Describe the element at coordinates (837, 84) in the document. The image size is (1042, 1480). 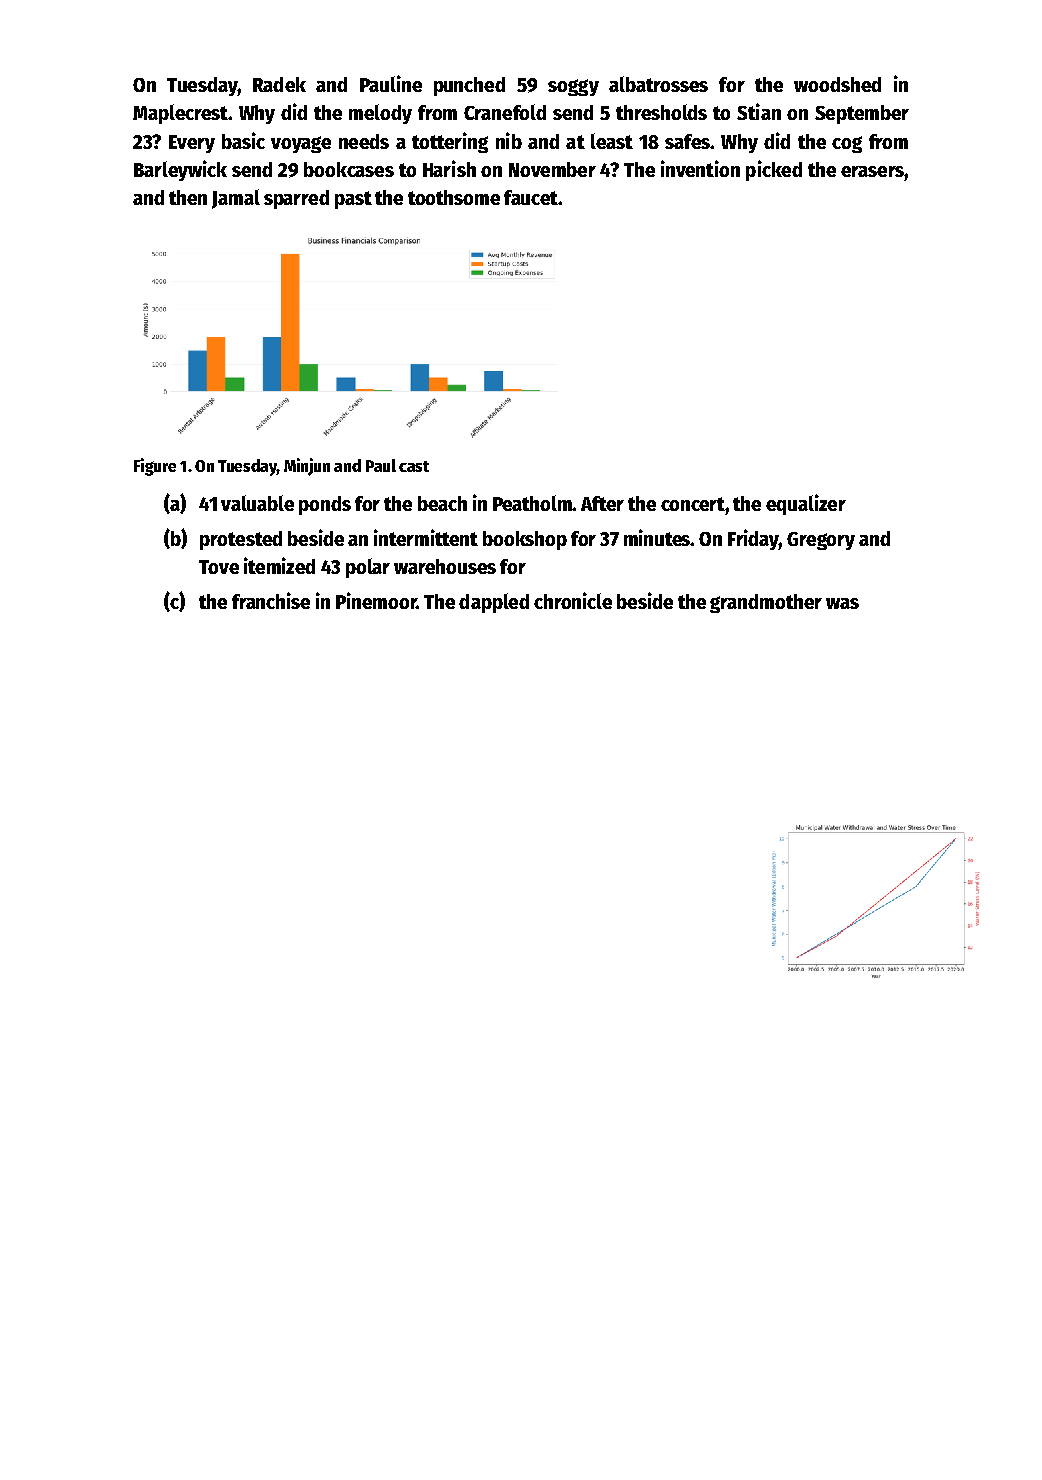
I see `woodshed` at that location.
